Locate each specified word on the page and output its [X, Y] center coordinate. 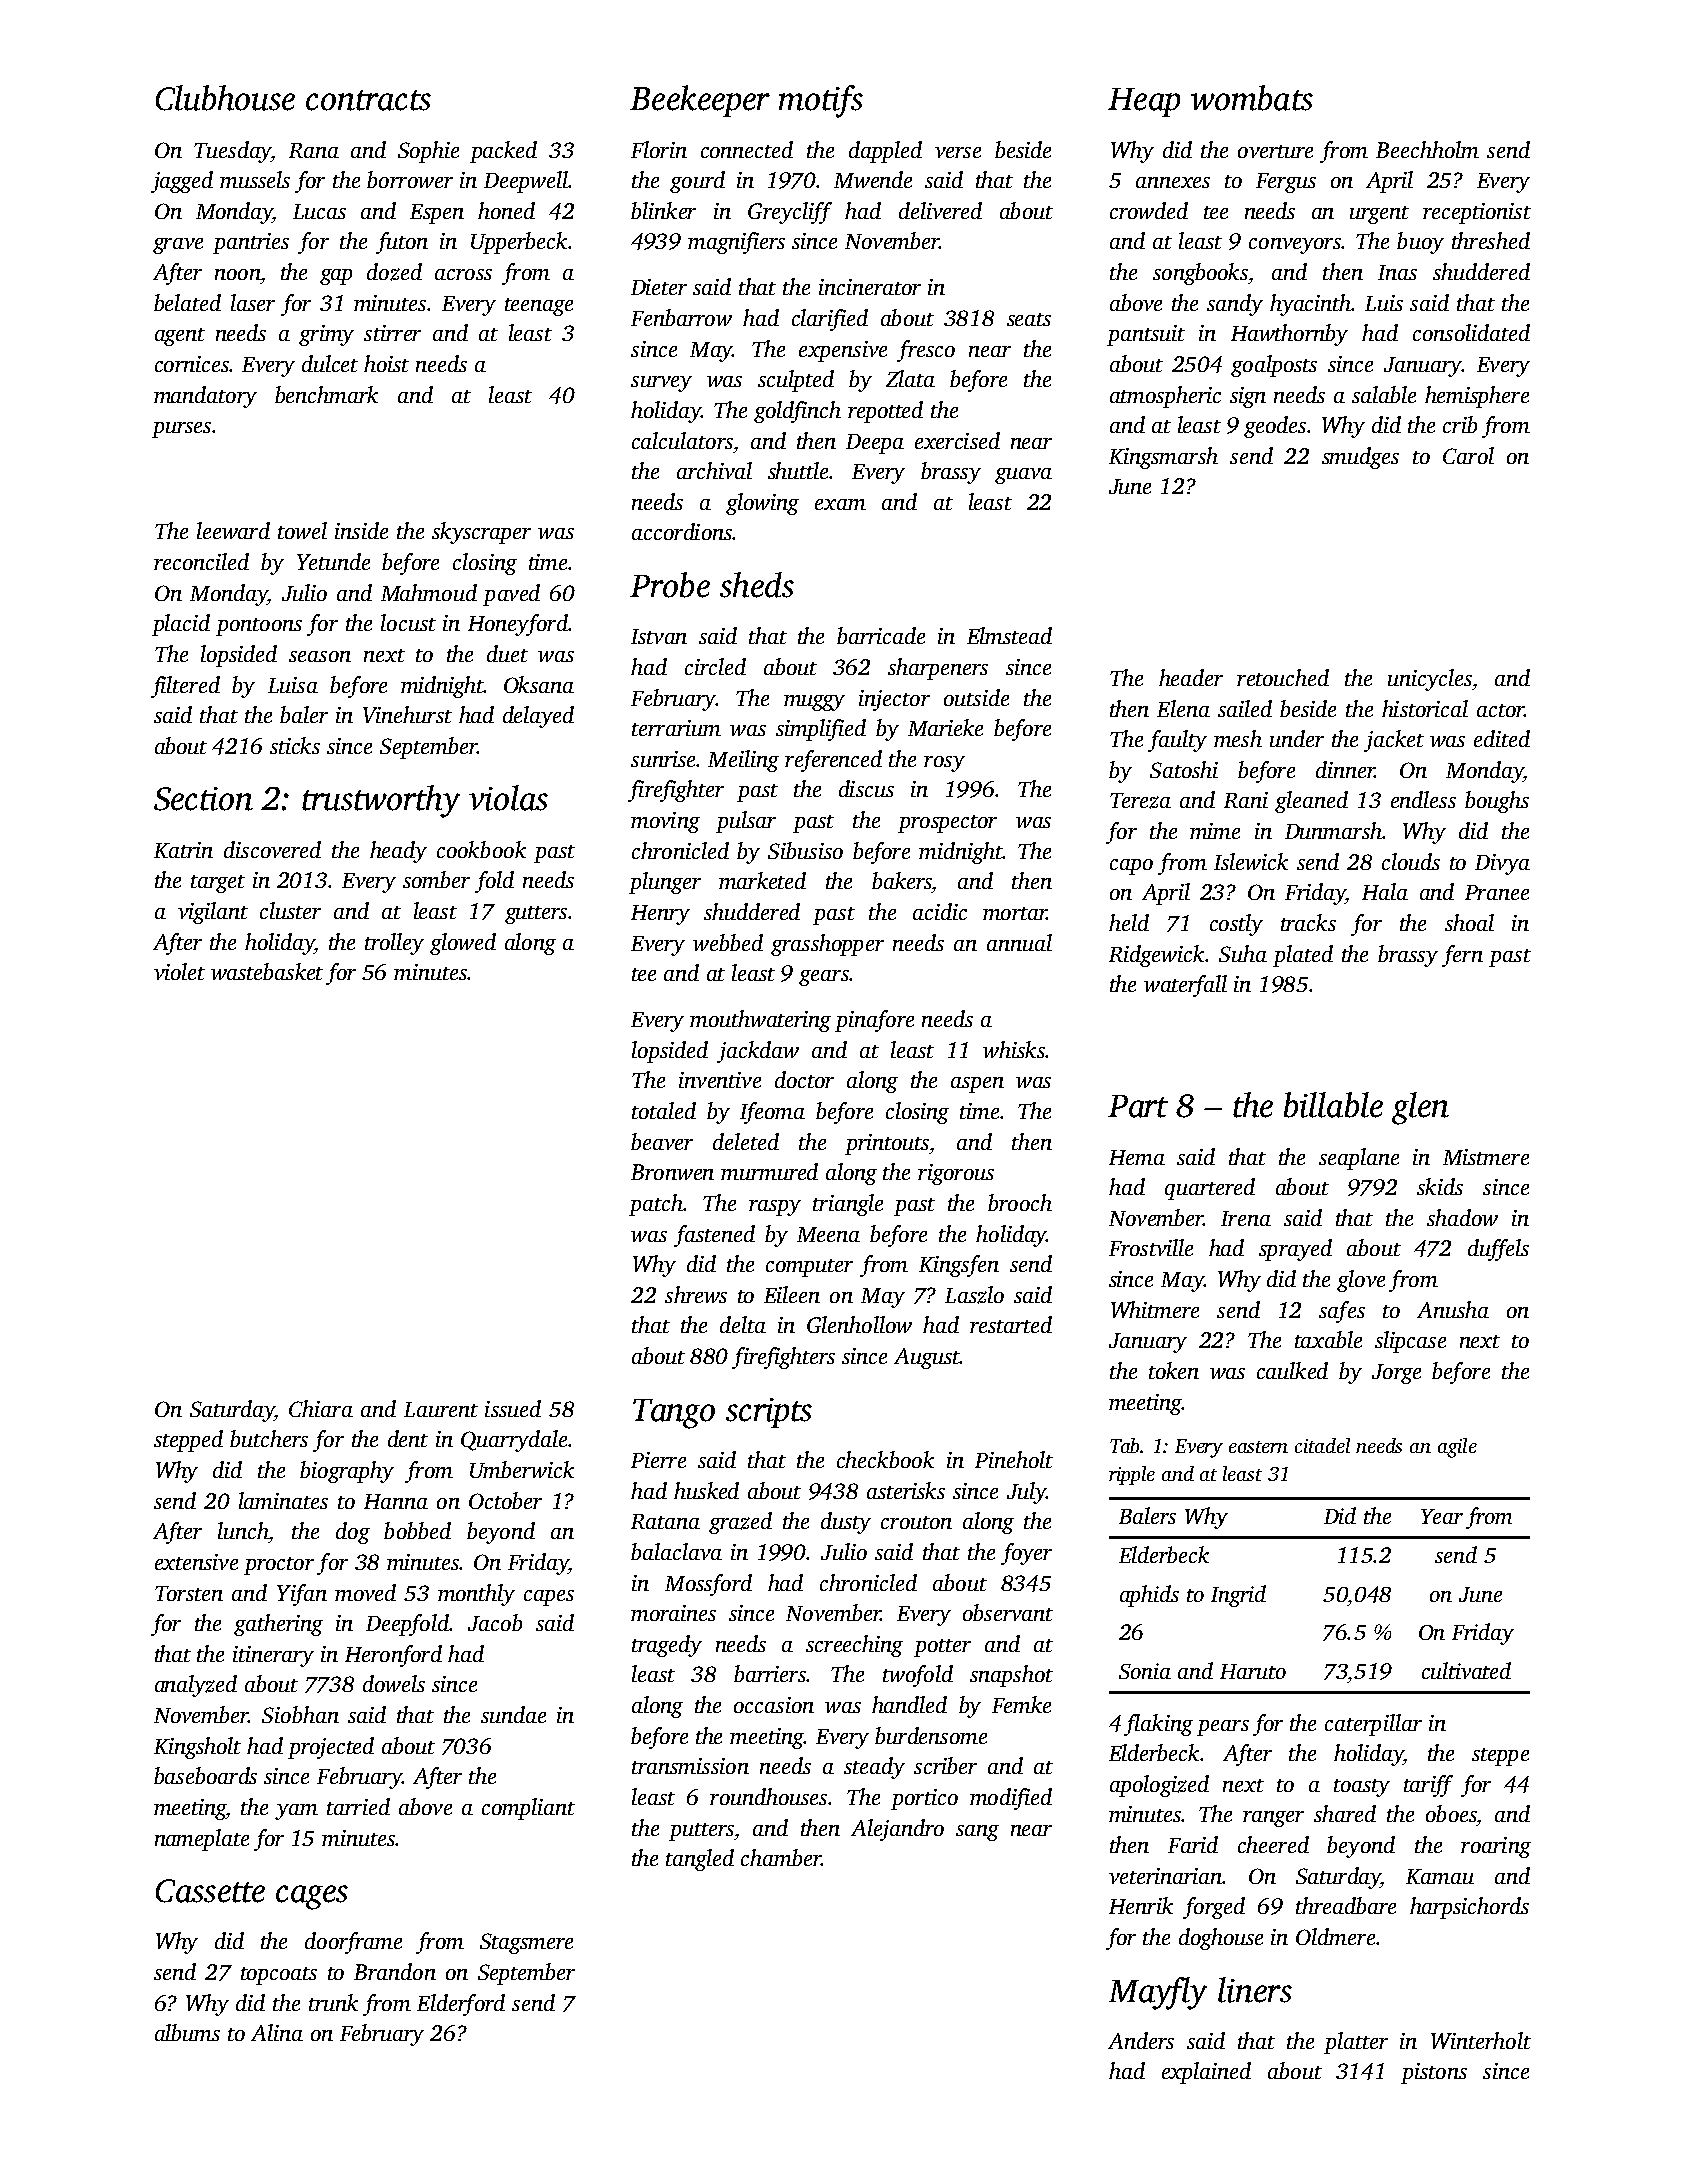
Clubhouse [225, 98]
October [505, 1500]
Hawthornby [1289, 335]
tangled [700, 1860]
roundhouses [768, 1796]
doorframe [353, 1943]
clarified [830, 320]
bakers [902, 880]
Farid [1193, 1844]
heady [398, 852]
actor [1501, 710]
